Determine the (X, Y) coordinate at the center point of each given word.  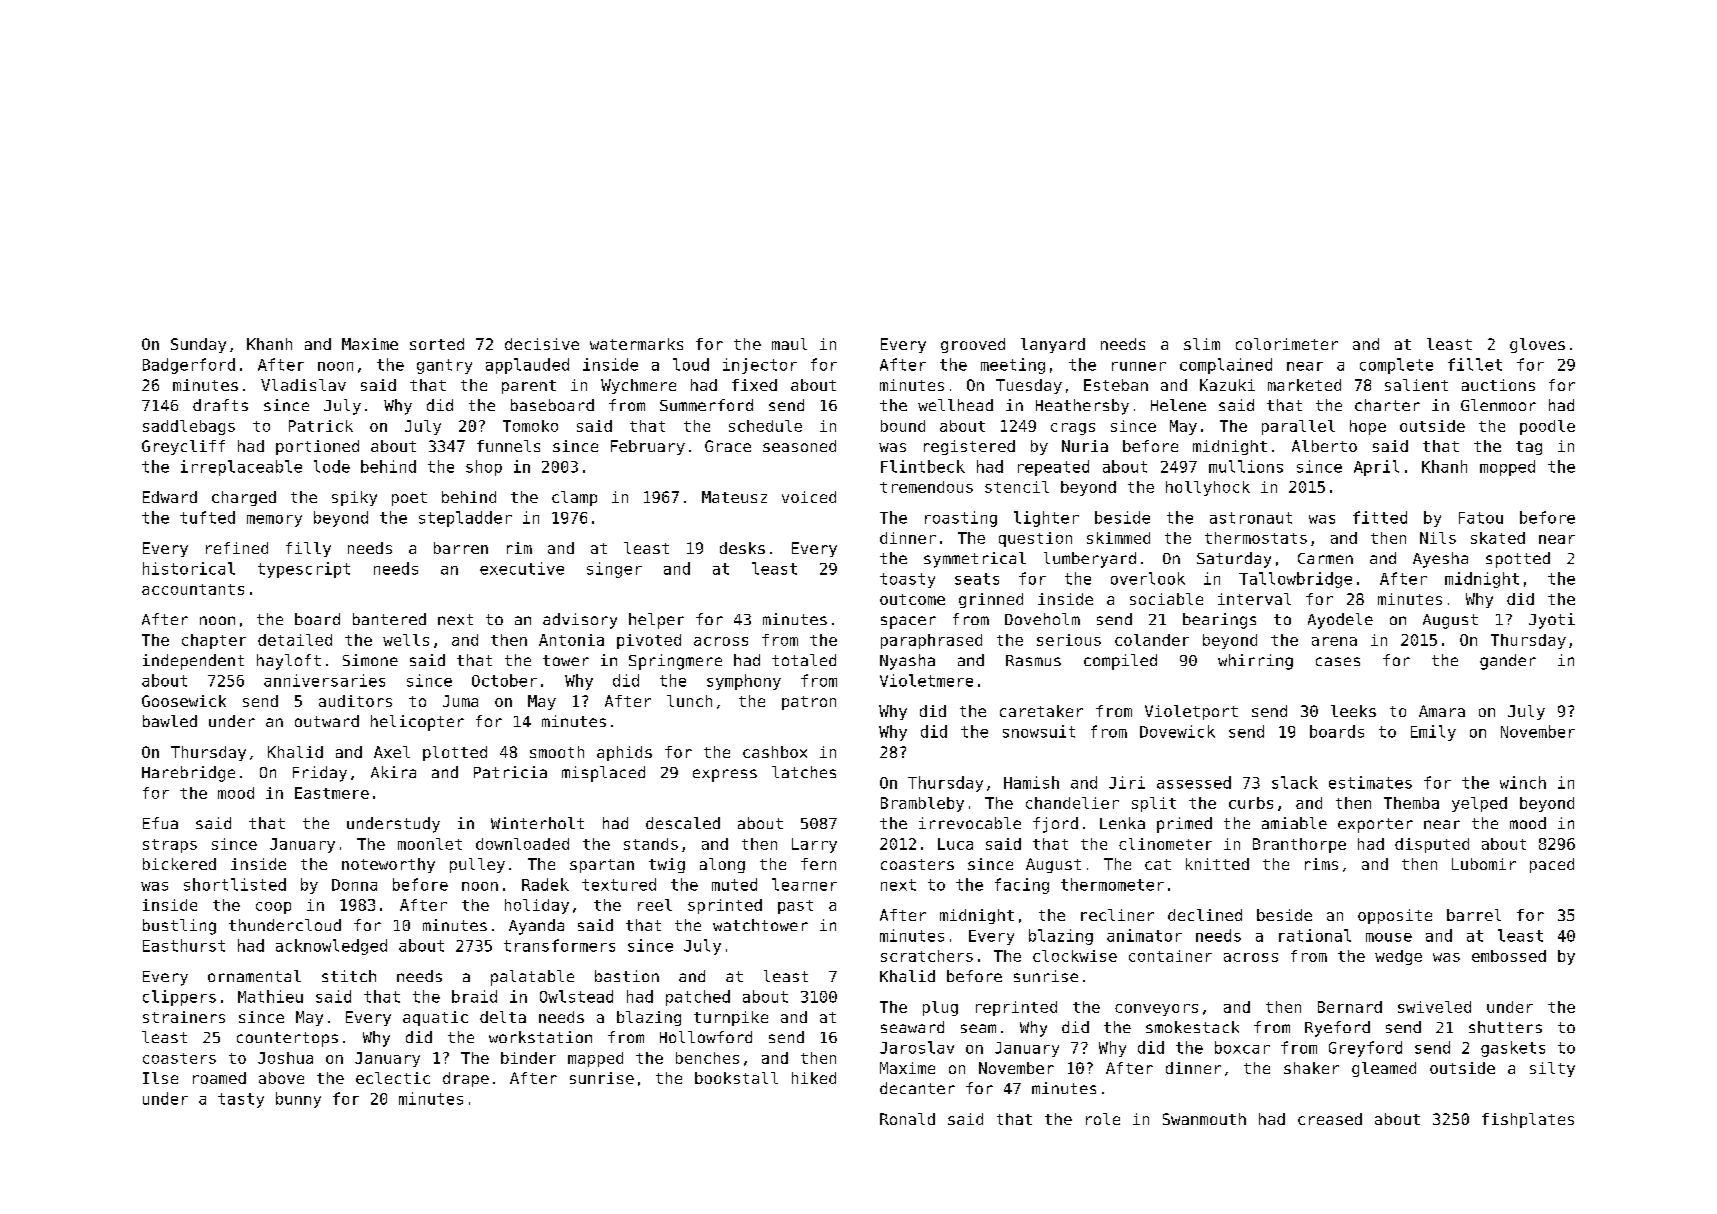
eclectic (393, 1078)
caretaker (1041, 711)
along (722, 865)
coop (273, 908)
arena (1334, 641)
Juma (460, 701)
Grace (728, 446)
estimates (1370, 782)
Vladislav (303, 385)
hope (1368, 427)
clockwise (1075, 956)
